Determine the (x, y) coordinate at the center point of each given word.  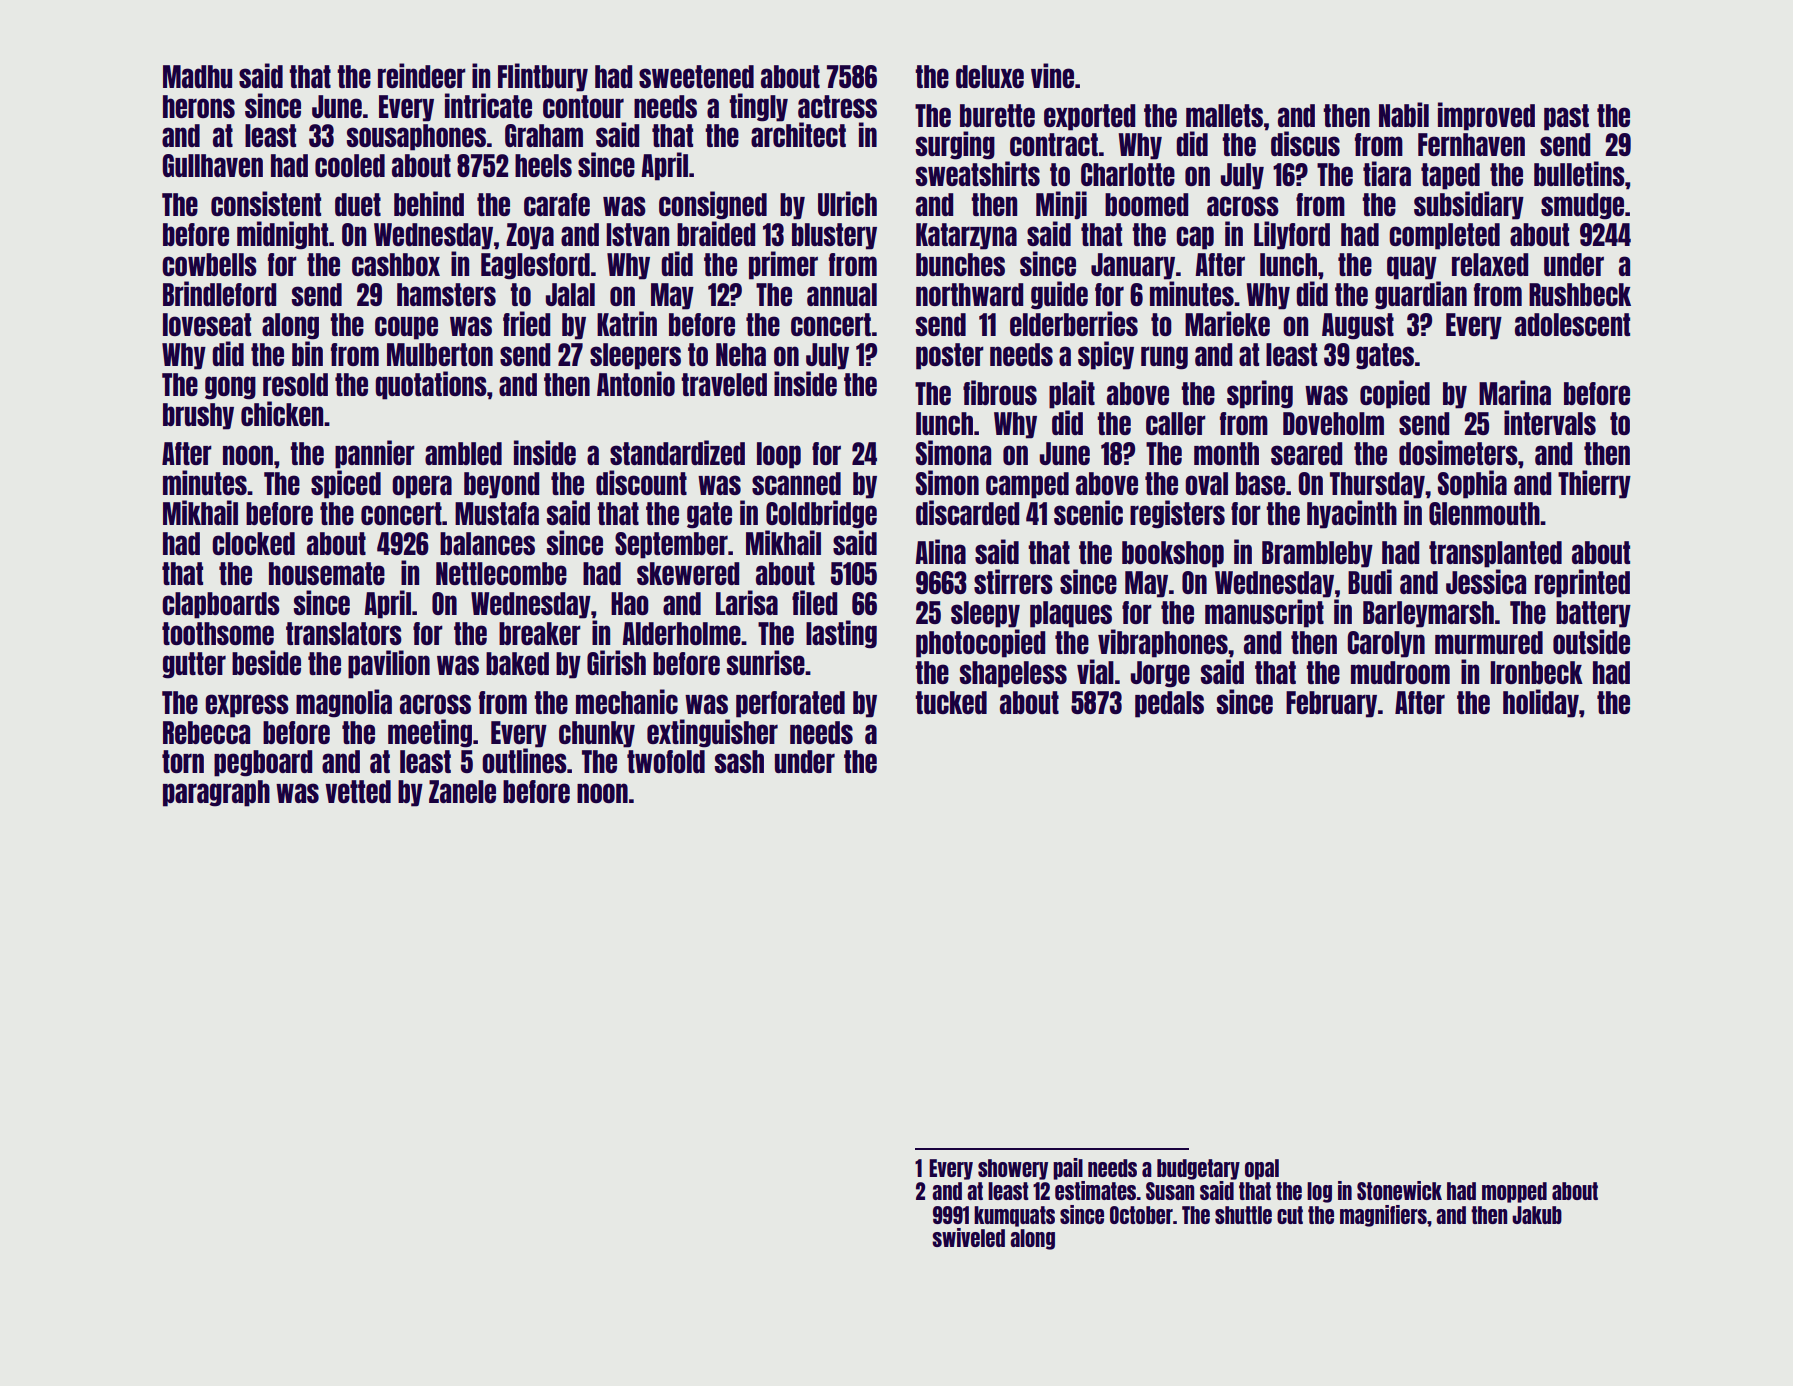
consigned (713, 205)
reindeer (422, 75)
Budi (1370, 581)
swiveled (968, 1237)
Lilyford (1292, 235)
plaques (1071, 614)
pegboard (263, 763)
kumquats (1014, 1216)
